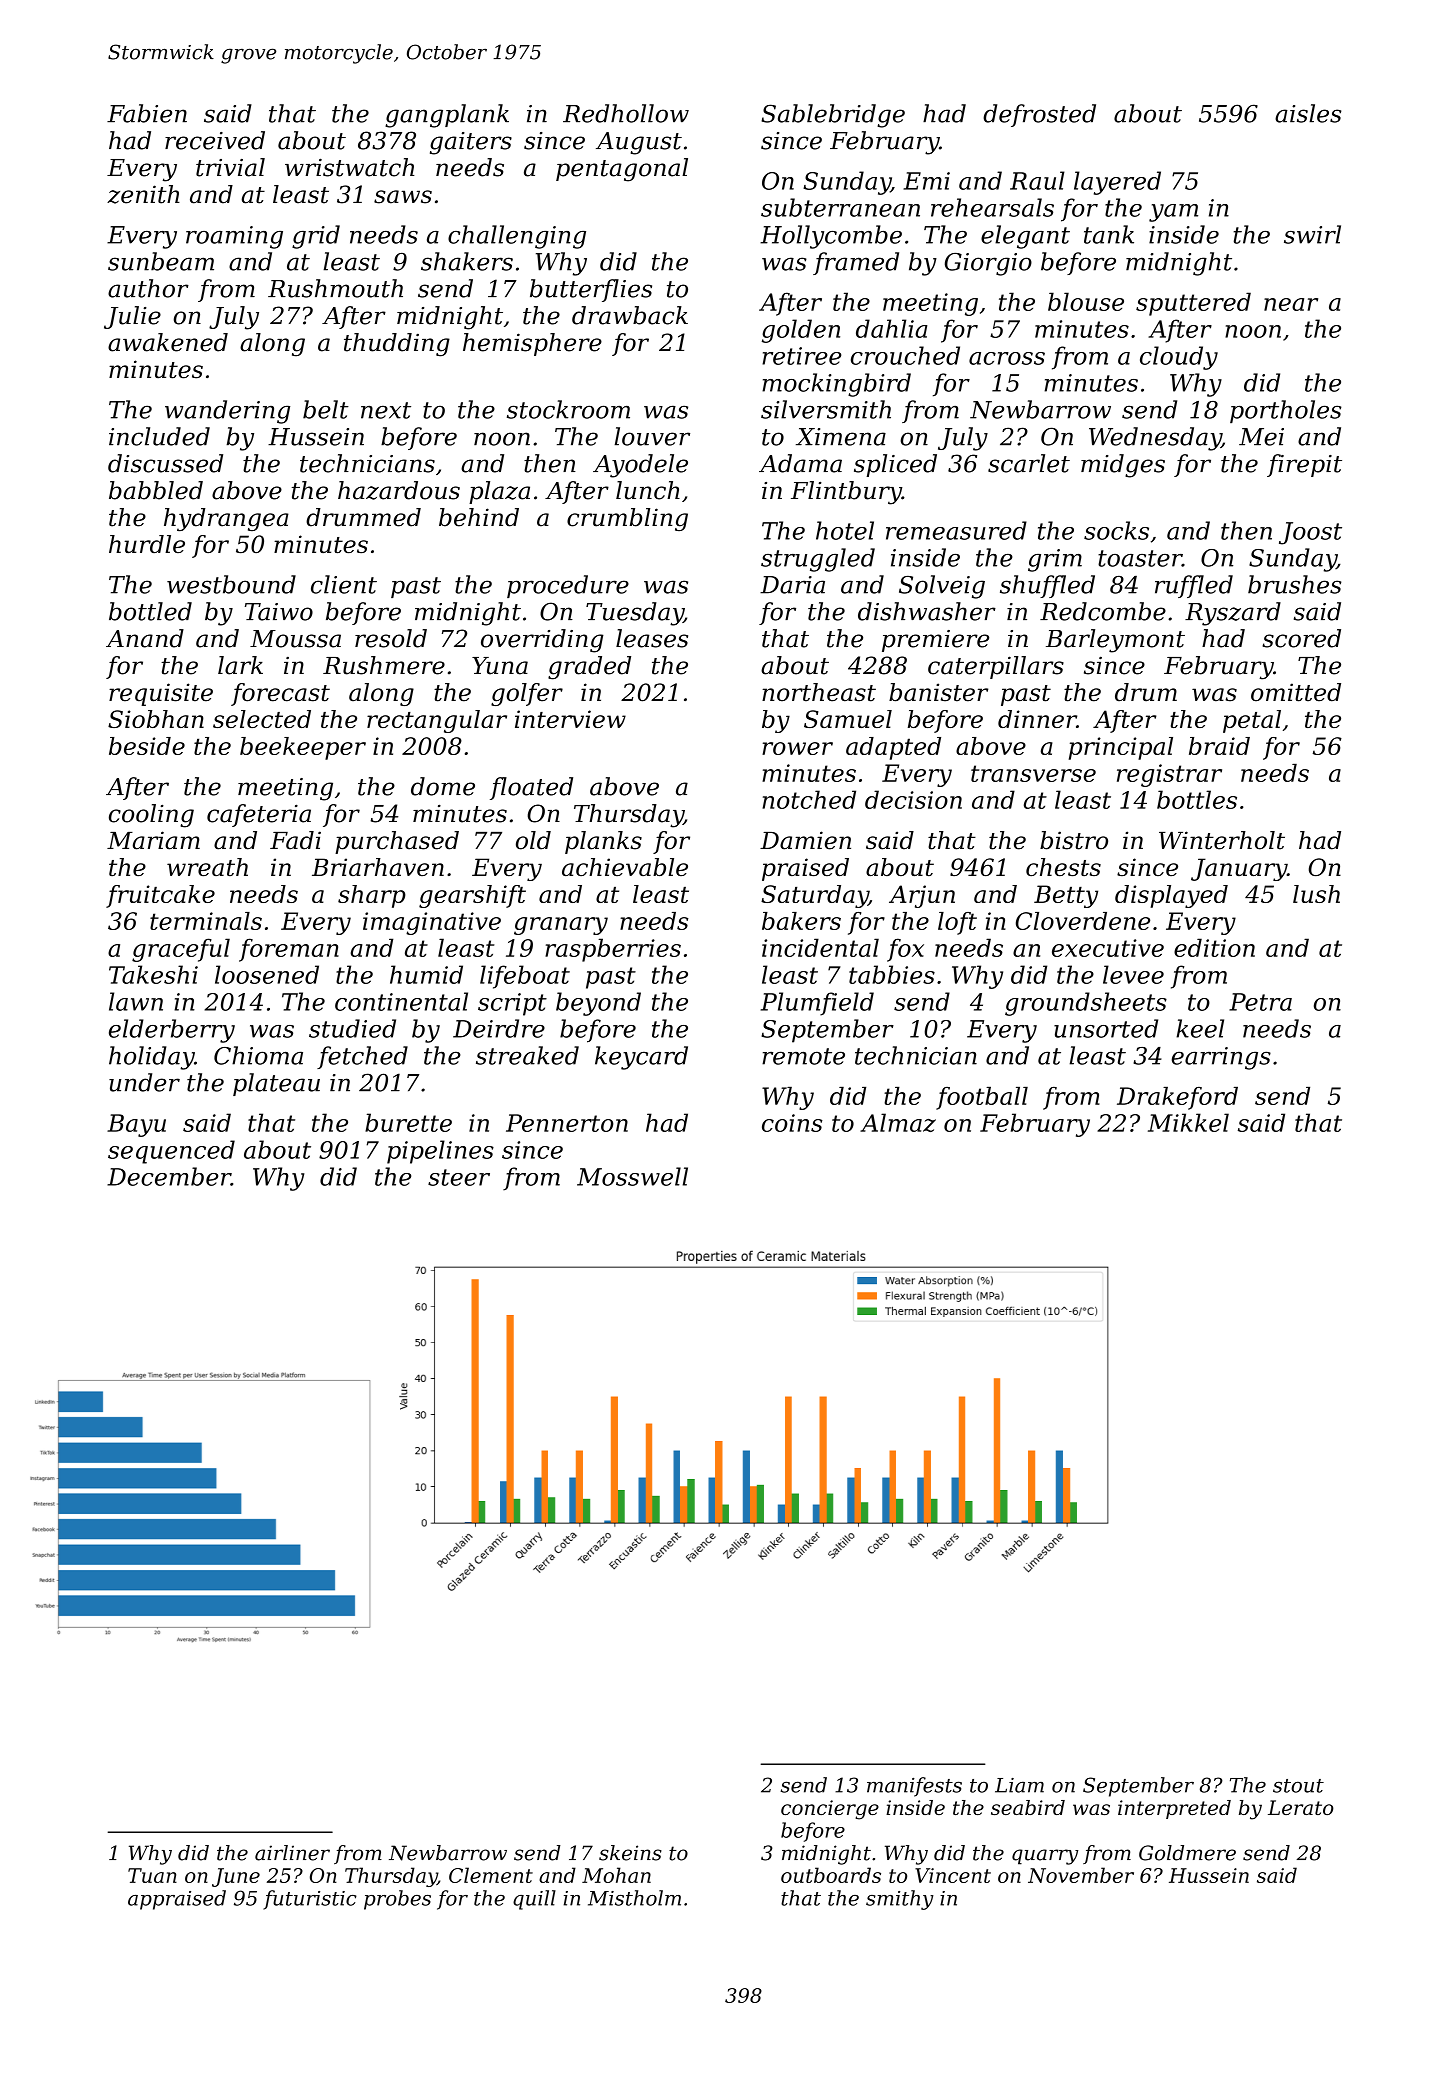 This document has height=2100, width=1450. What do you see at coordinates (632, 1176) in the document?
I see `Mosswell` at bounding box center [632, 1176].
